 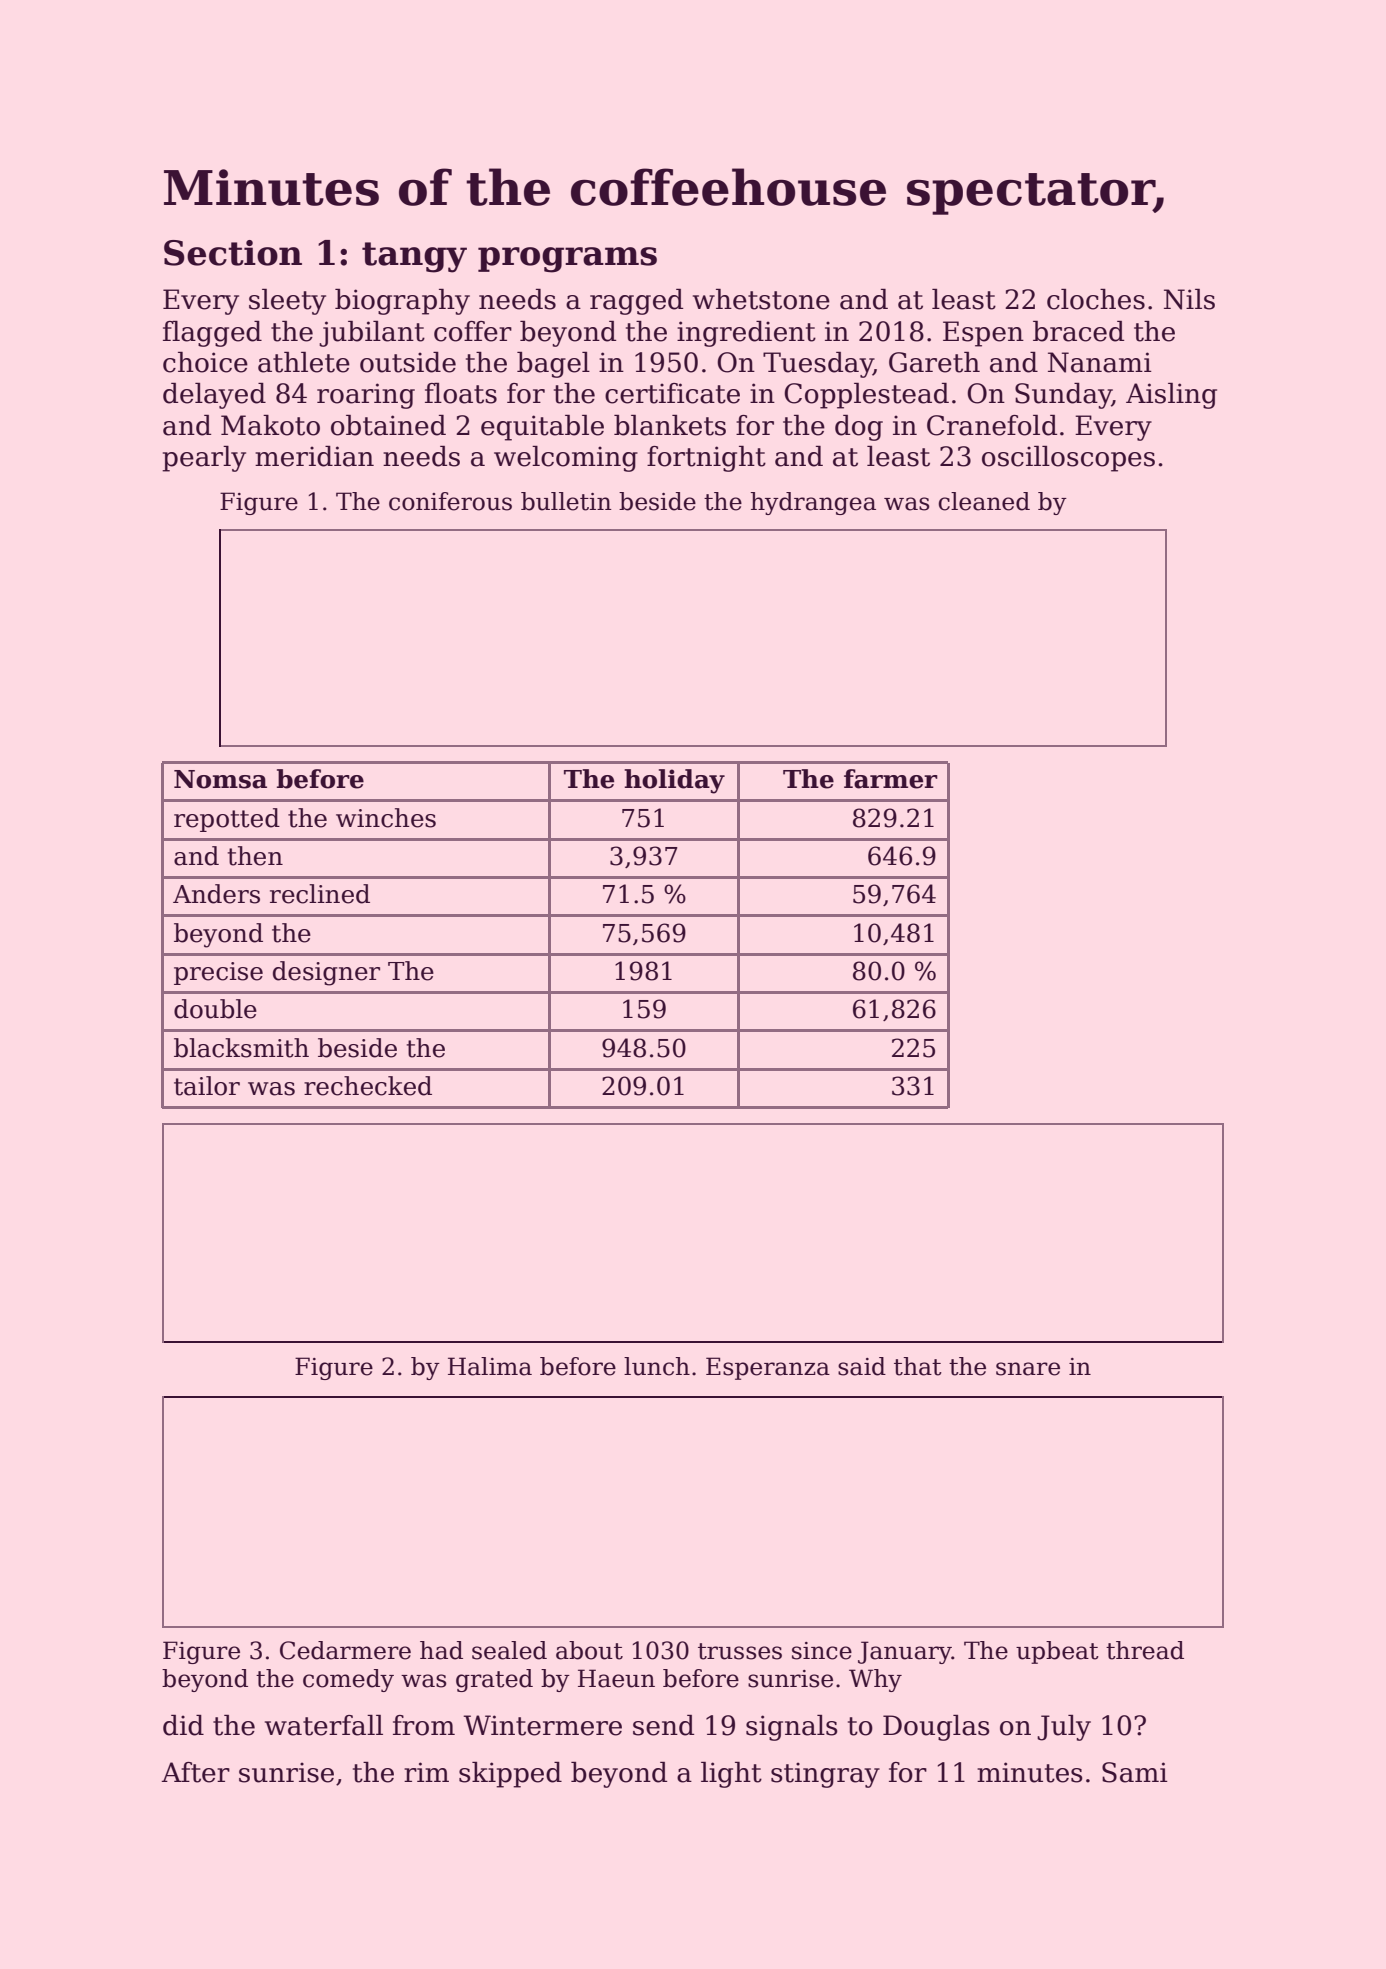 What do you see at coordinates (825, 1775) in the image?
I see `stingray` at bounding box center [825, 1775].
